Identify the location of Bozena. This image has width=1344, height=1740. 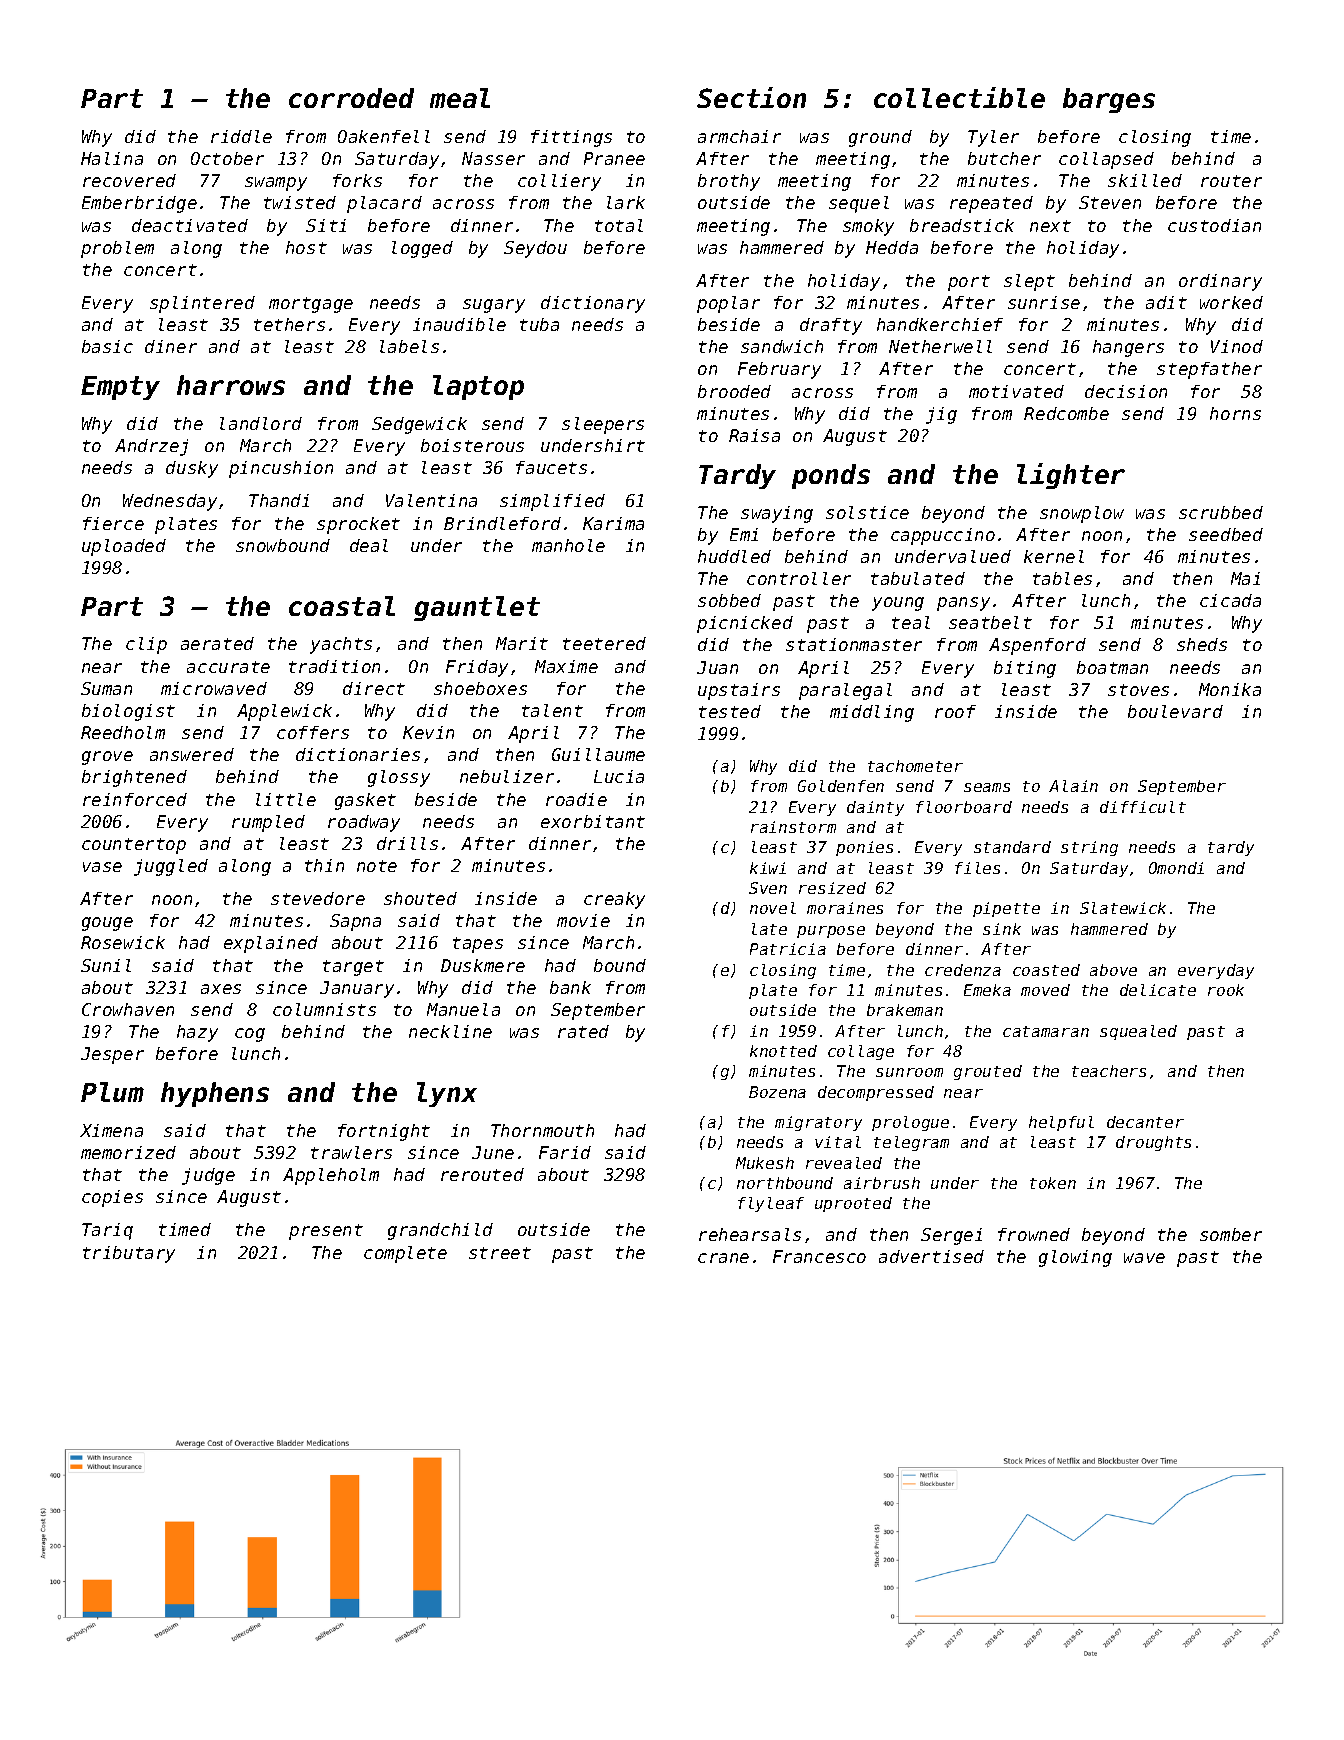
(777, 1092).
